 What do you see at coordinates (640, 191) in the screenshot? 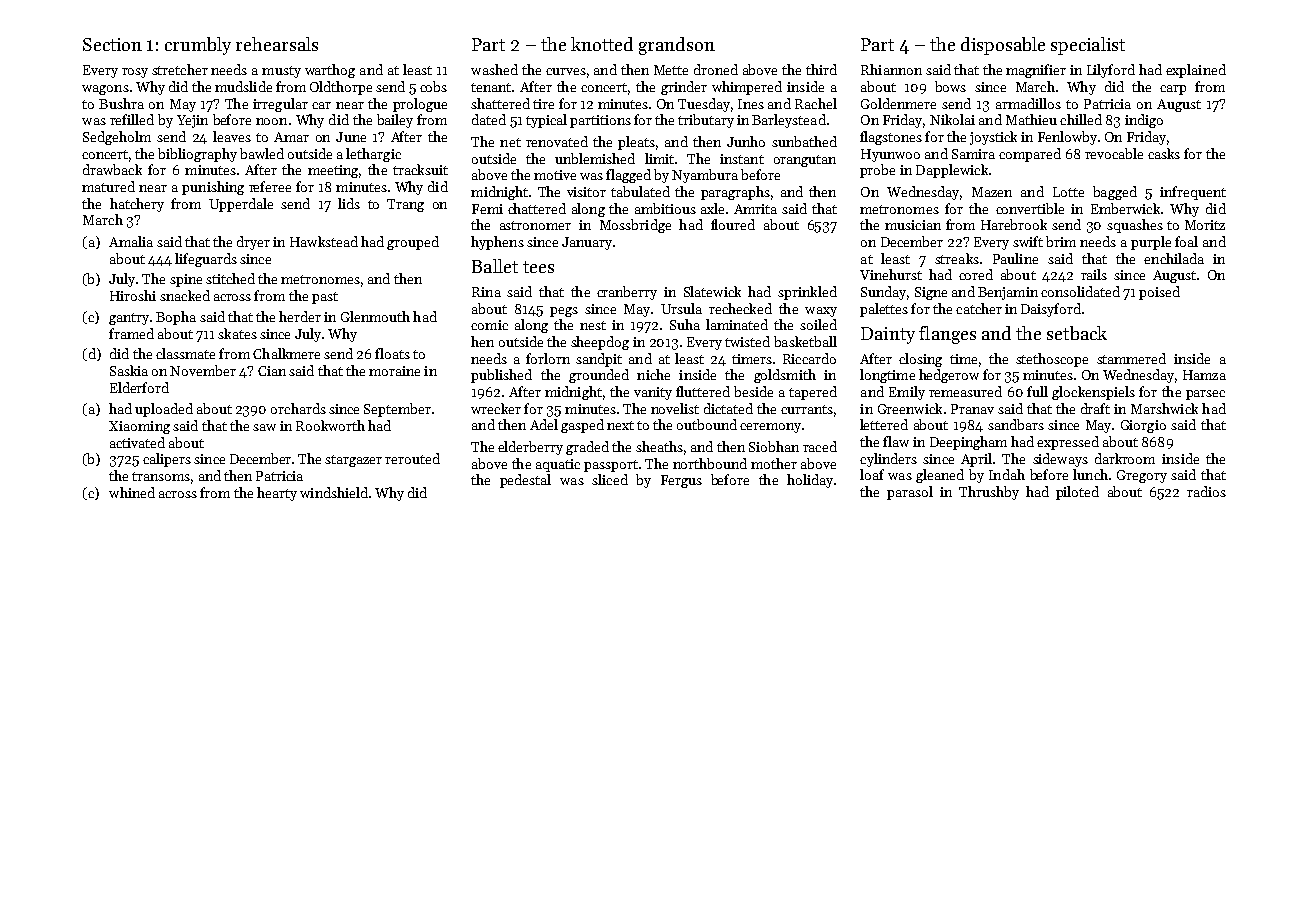
I see `tabulated` at bounding box center [640, 191].
